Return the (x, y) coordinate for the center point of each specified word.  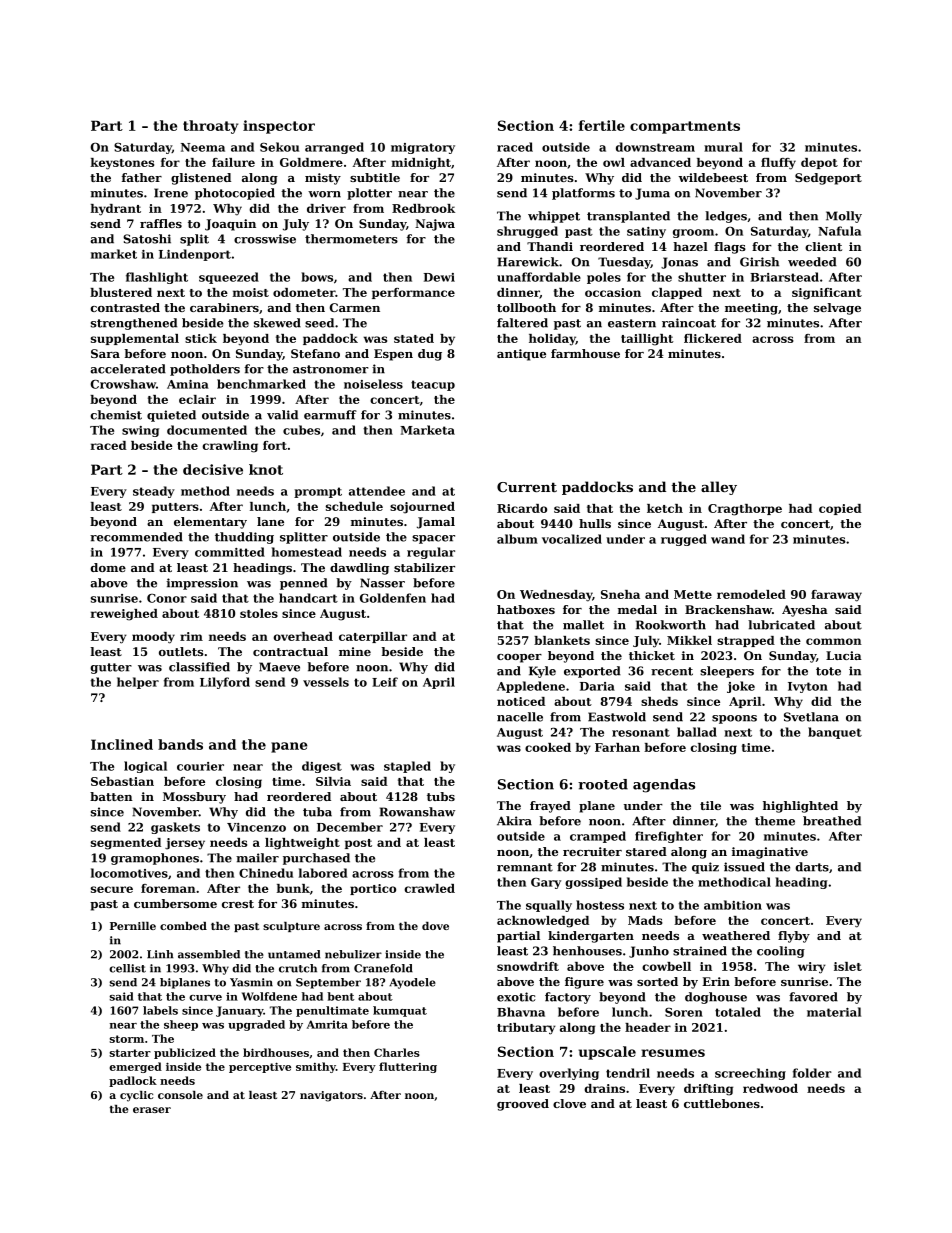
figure (584, 983)
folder (812, 1073)
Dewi (439, 277)
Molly (844, 217)
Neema (203, 147)
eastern (632, 323)
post (358, 844)
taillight (647, 340)
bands (180, 744)
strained (700, 951)
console (180, 1095)
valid (282, 415)
